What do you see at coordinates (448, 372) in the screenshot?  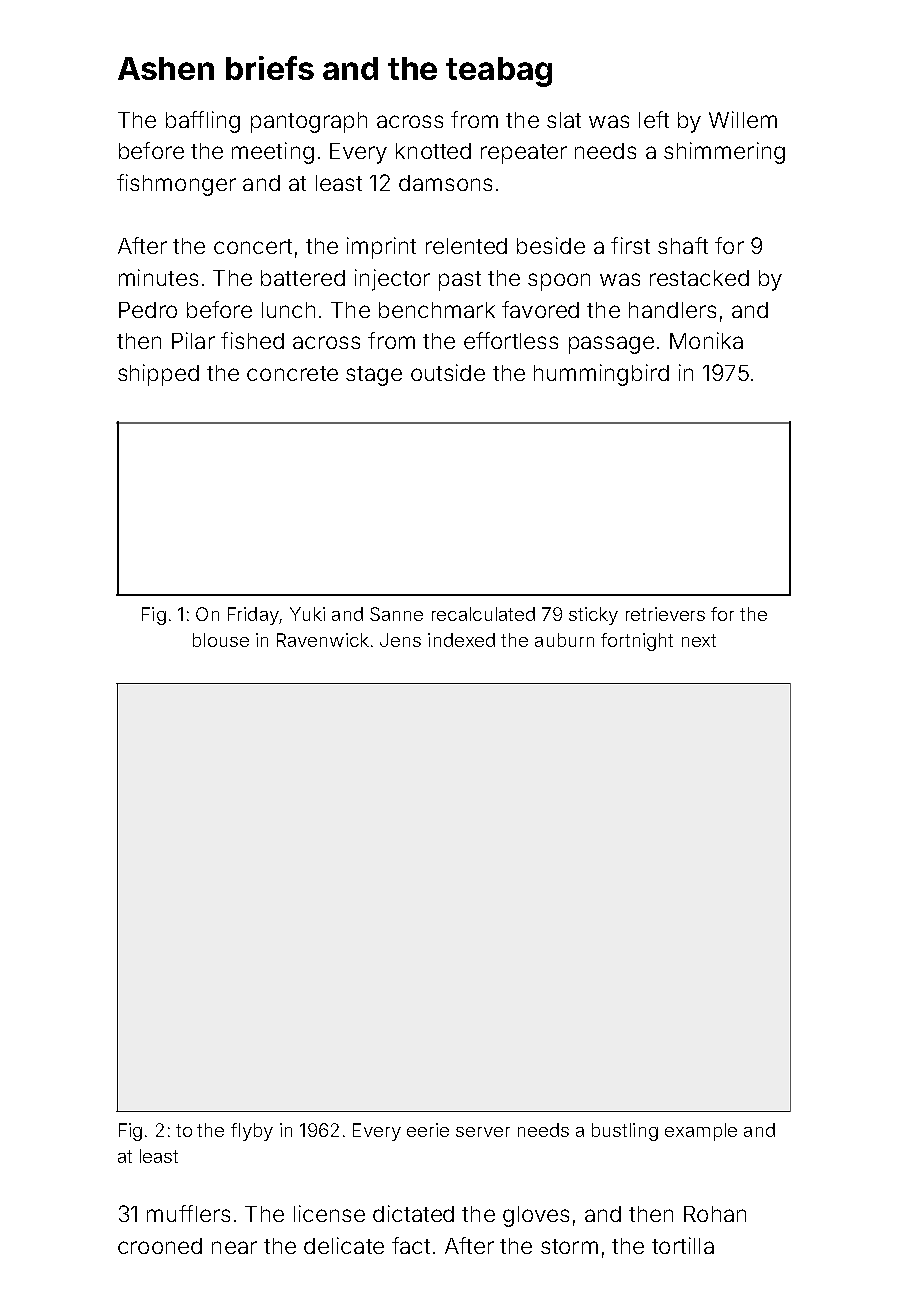 I see `outside` at bounding box center [448, 372].
